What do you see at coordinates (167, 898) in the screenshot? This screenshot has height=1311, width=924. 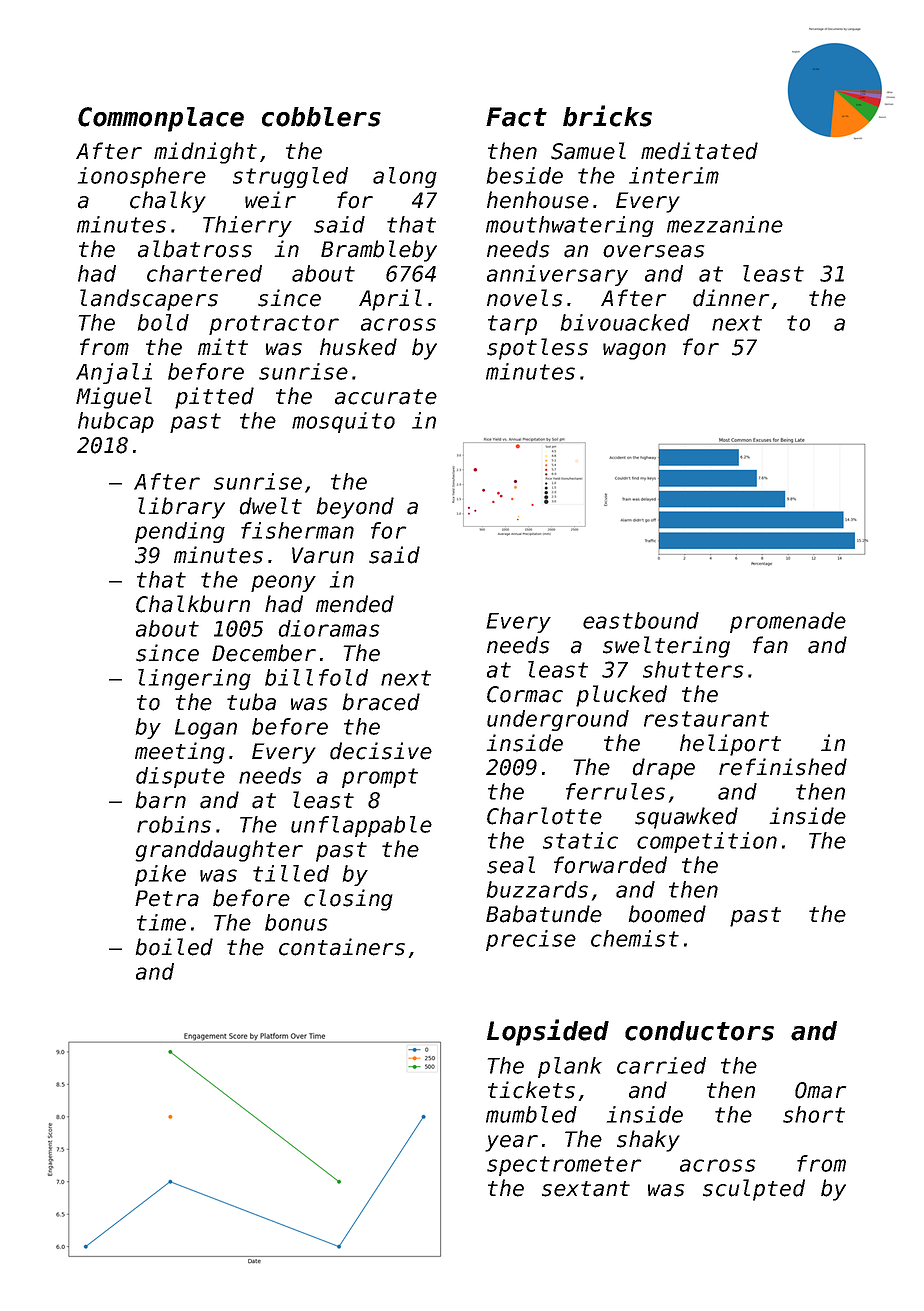 I see `Petra` at bounding box center [167, 898].
